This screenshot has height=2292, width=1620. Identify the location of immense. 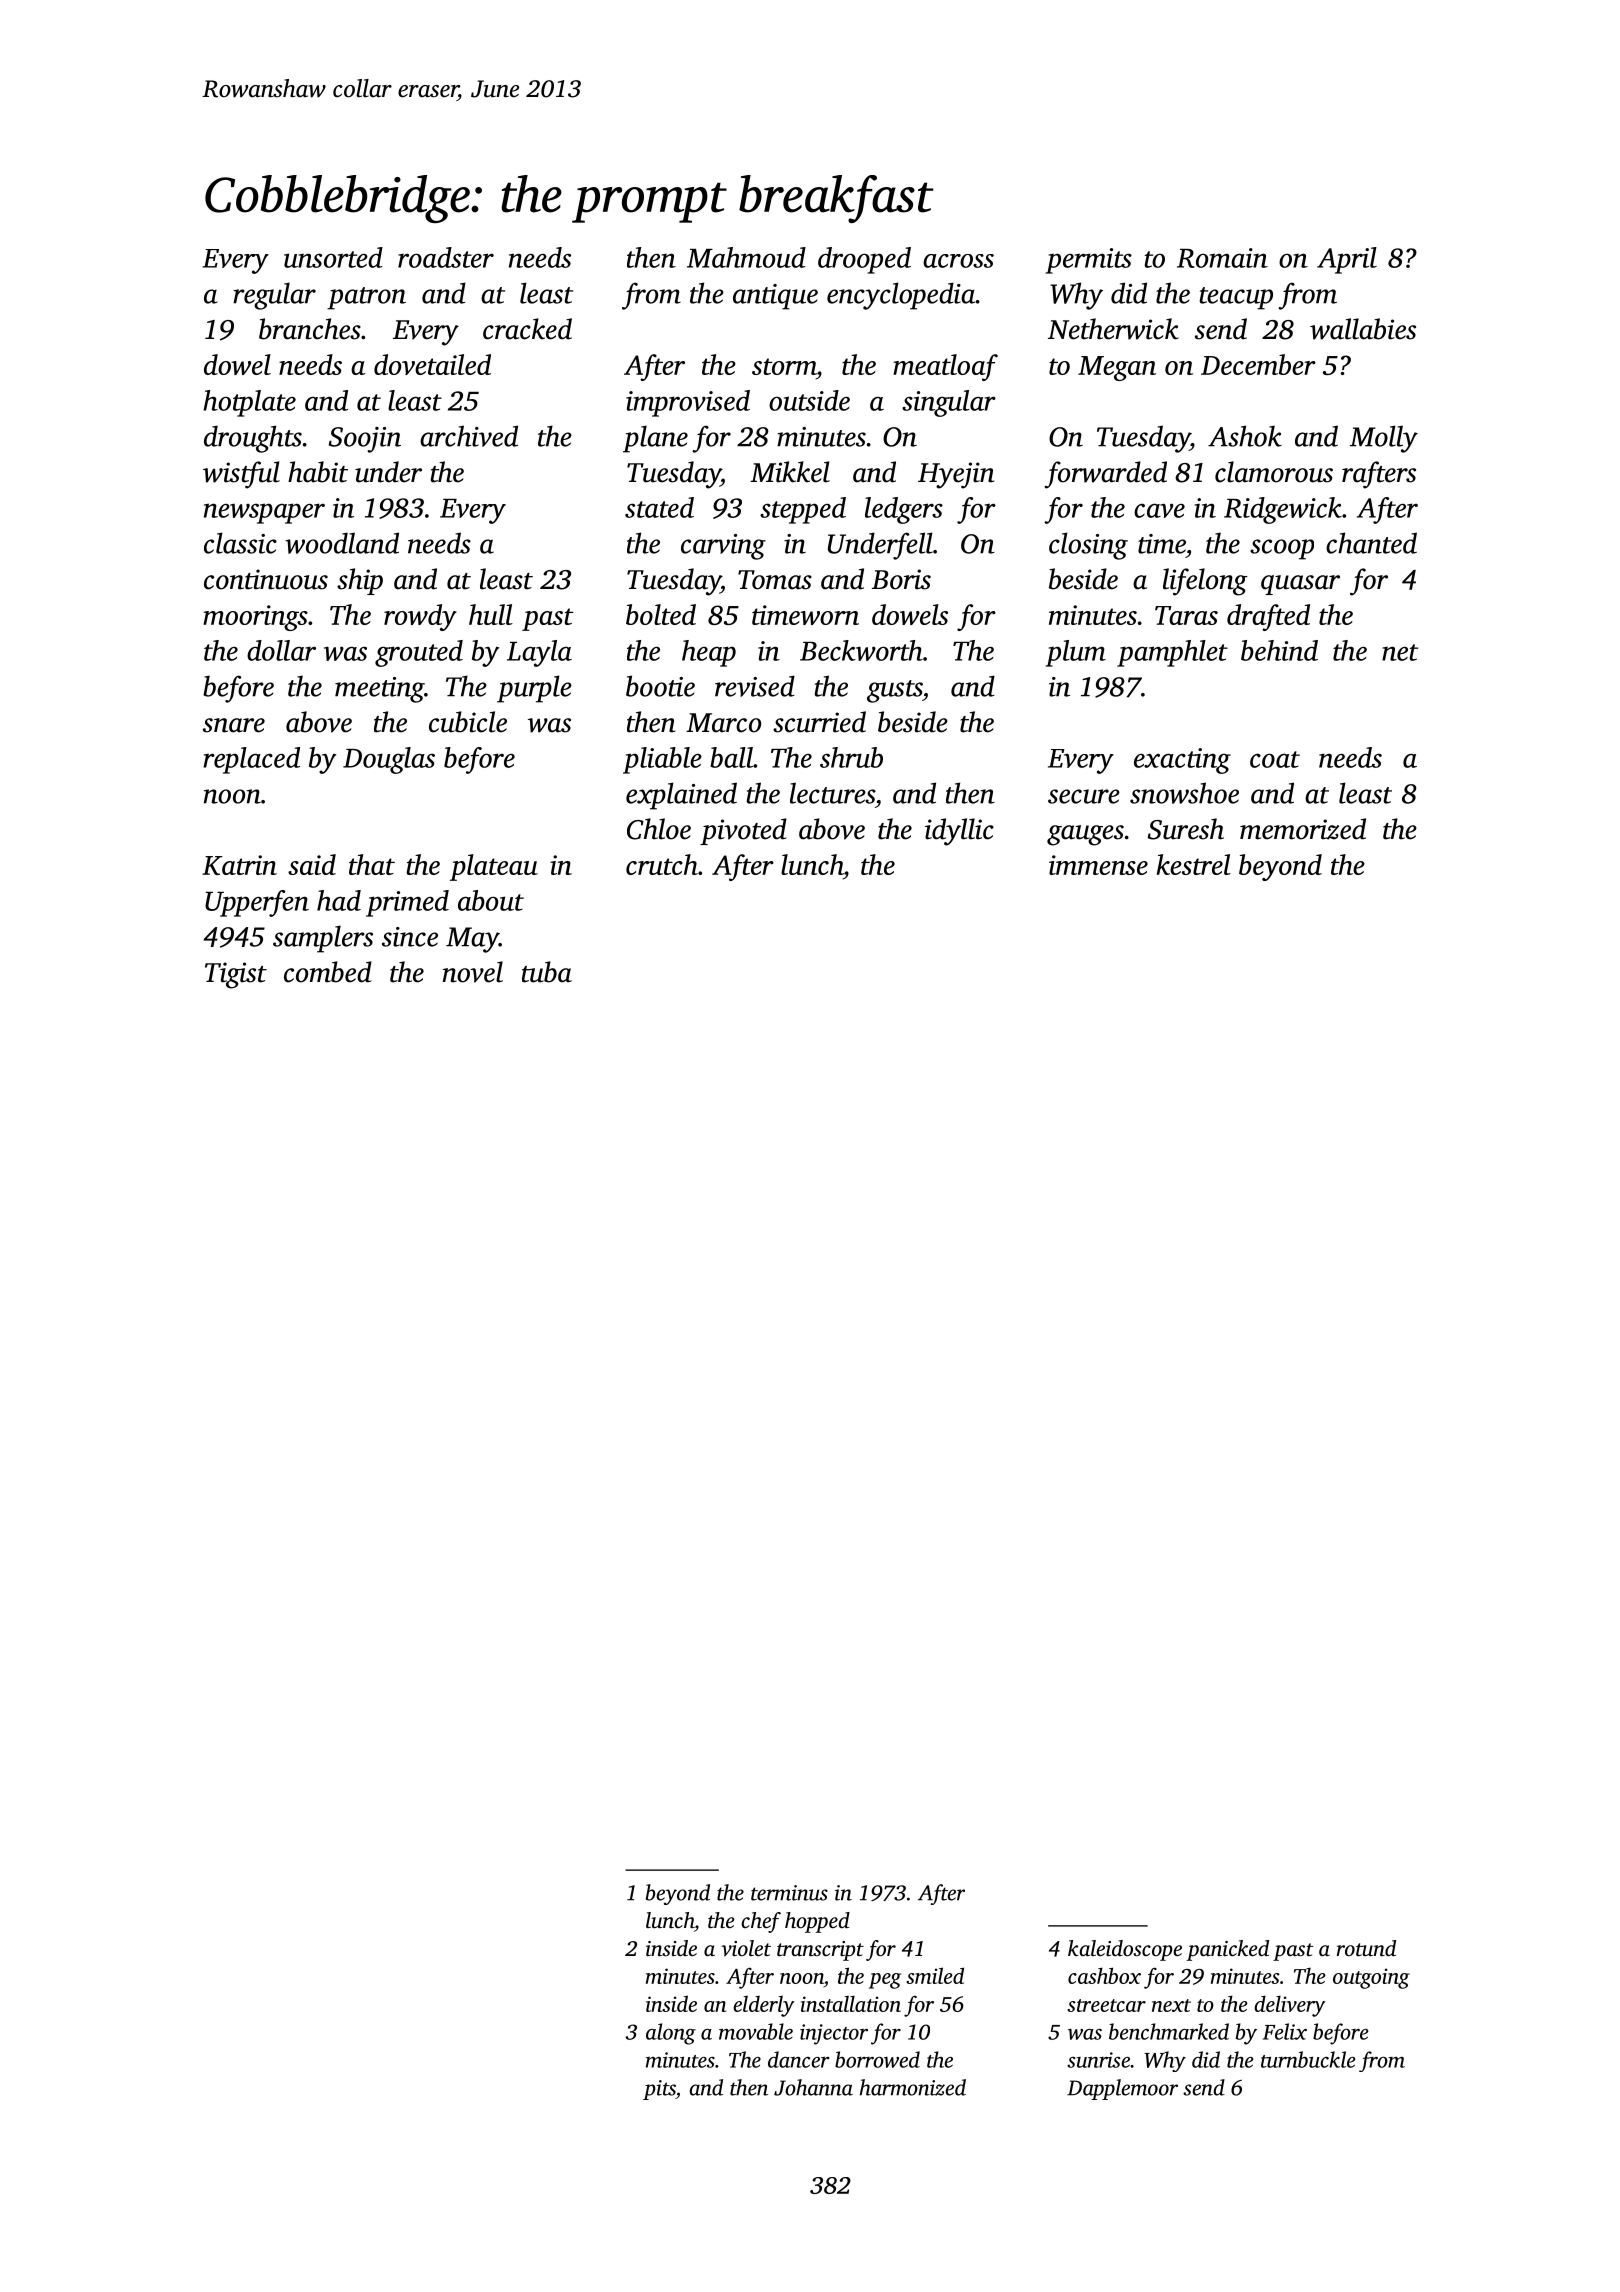
(1098, 865).
